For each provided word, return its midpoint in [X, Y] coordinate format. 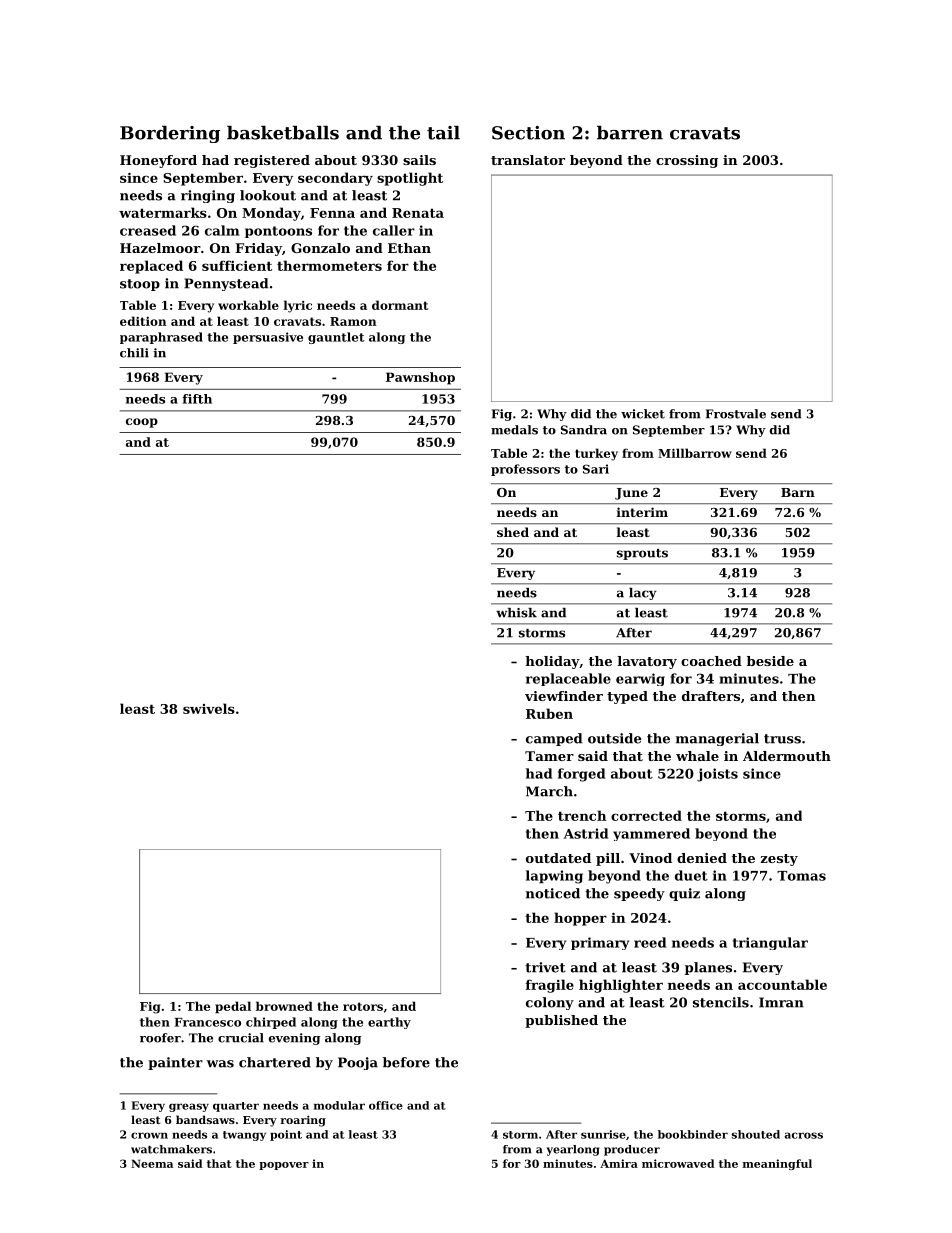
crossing [687, 161]
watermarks [163, 212]
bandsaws [205, 1119]
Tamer [549, 756]
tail [443, 133]
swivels [209, 708]
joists [717, 775]
